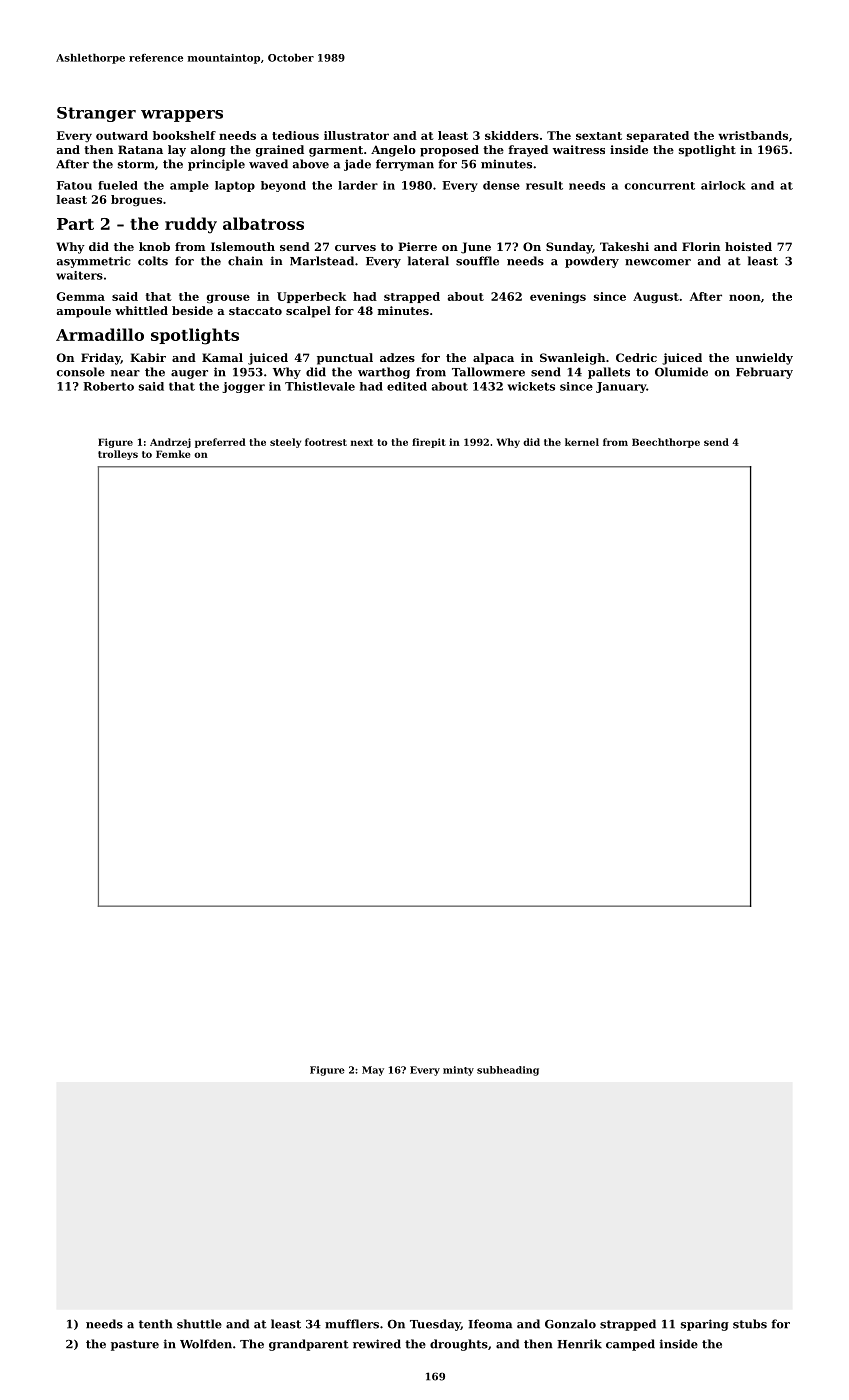  I want to click on stubs, so click(750, 1324).
